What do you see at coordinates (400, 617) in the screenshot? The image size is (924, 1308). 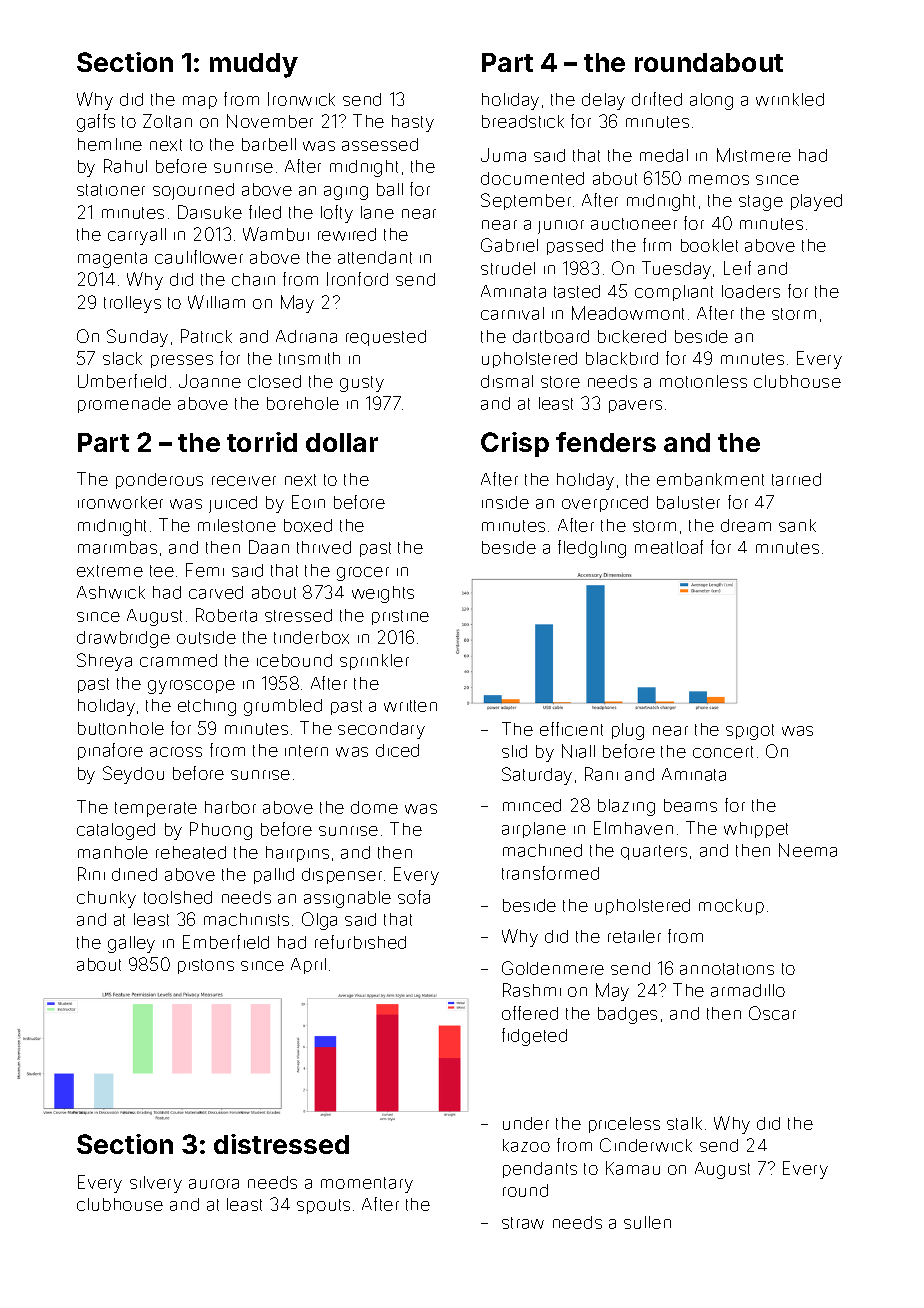 I see `pristine` at bounding box center [400, 617].
